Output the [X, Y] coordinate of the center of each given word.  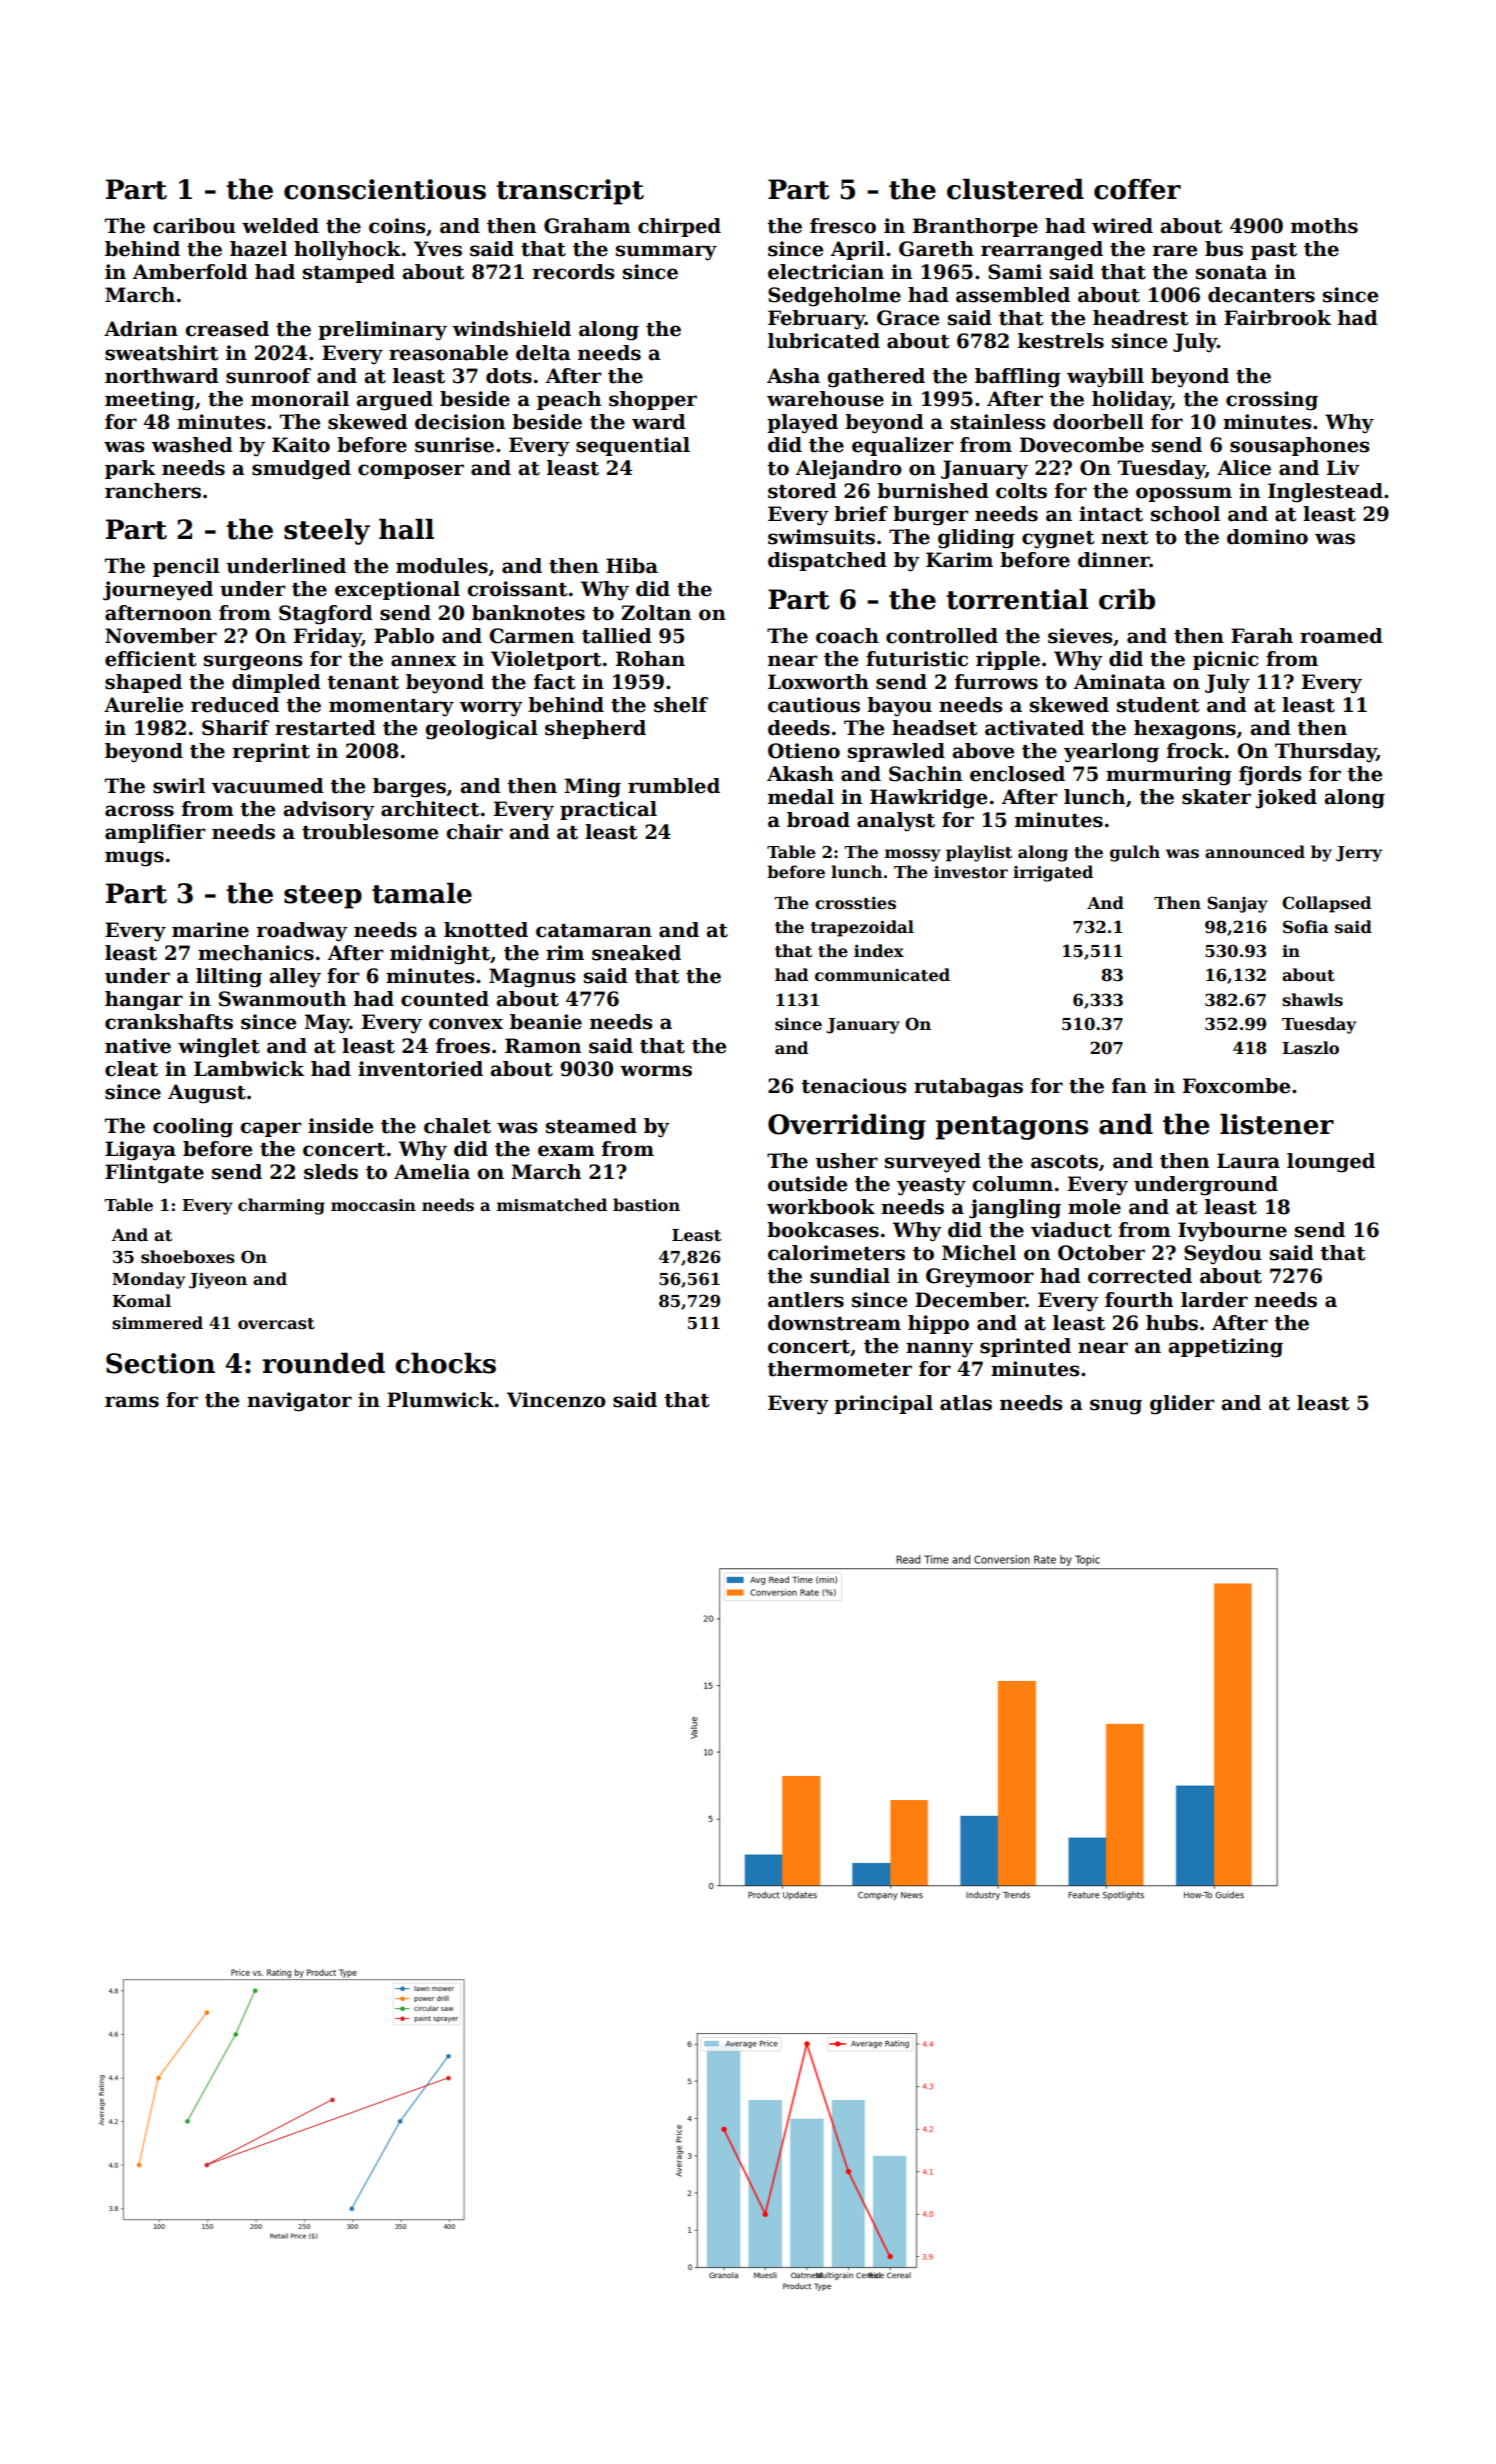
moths [1324, 226]
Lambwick [249, 1069]
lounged [1331, 1163]
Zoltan [656, 613]
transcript [570, 192]
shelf [681, 705]
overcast [276, 1324]
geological [481, 730]
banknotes [528, 613]
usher [846, 1161]
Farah [1262, 636]
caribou [194, 226]
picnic [1225, 660]
